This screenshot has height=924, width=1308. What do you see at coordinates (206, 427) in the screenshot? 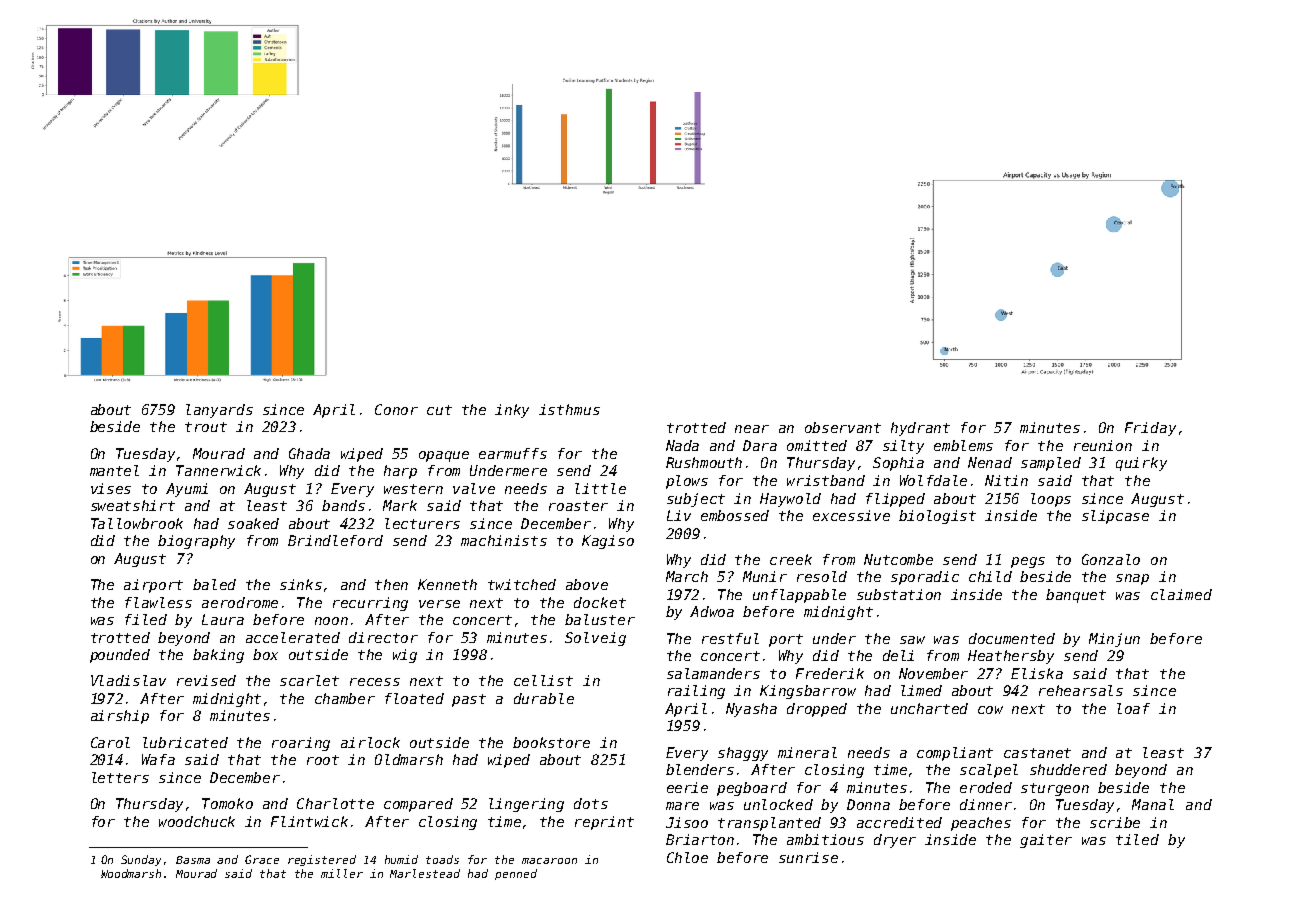
I see `trout` at bounding box center [206, 427].
